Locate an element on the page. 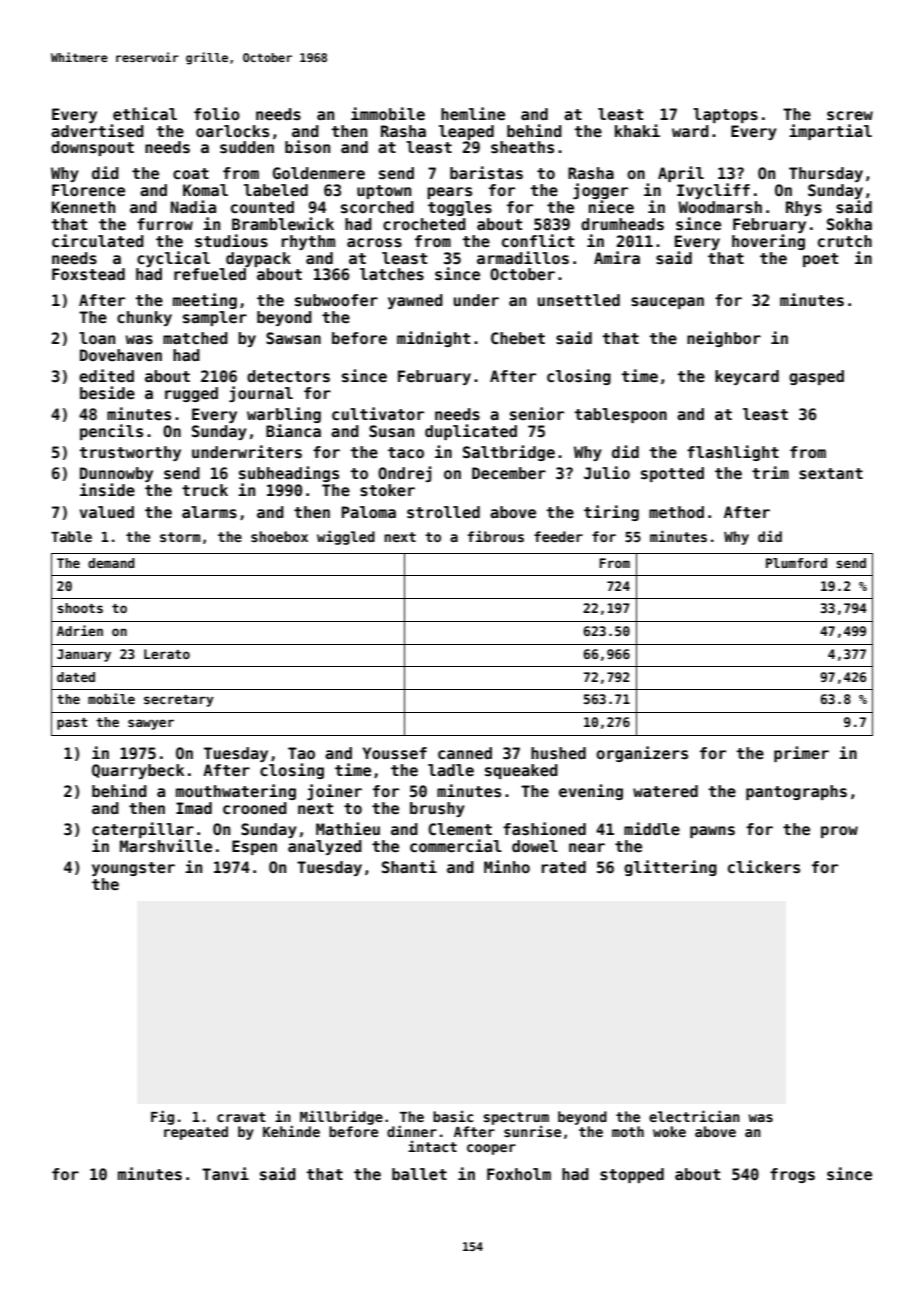 The height and width of the page is (1308, 924). Fig is located at coordinates (162, 1117).
